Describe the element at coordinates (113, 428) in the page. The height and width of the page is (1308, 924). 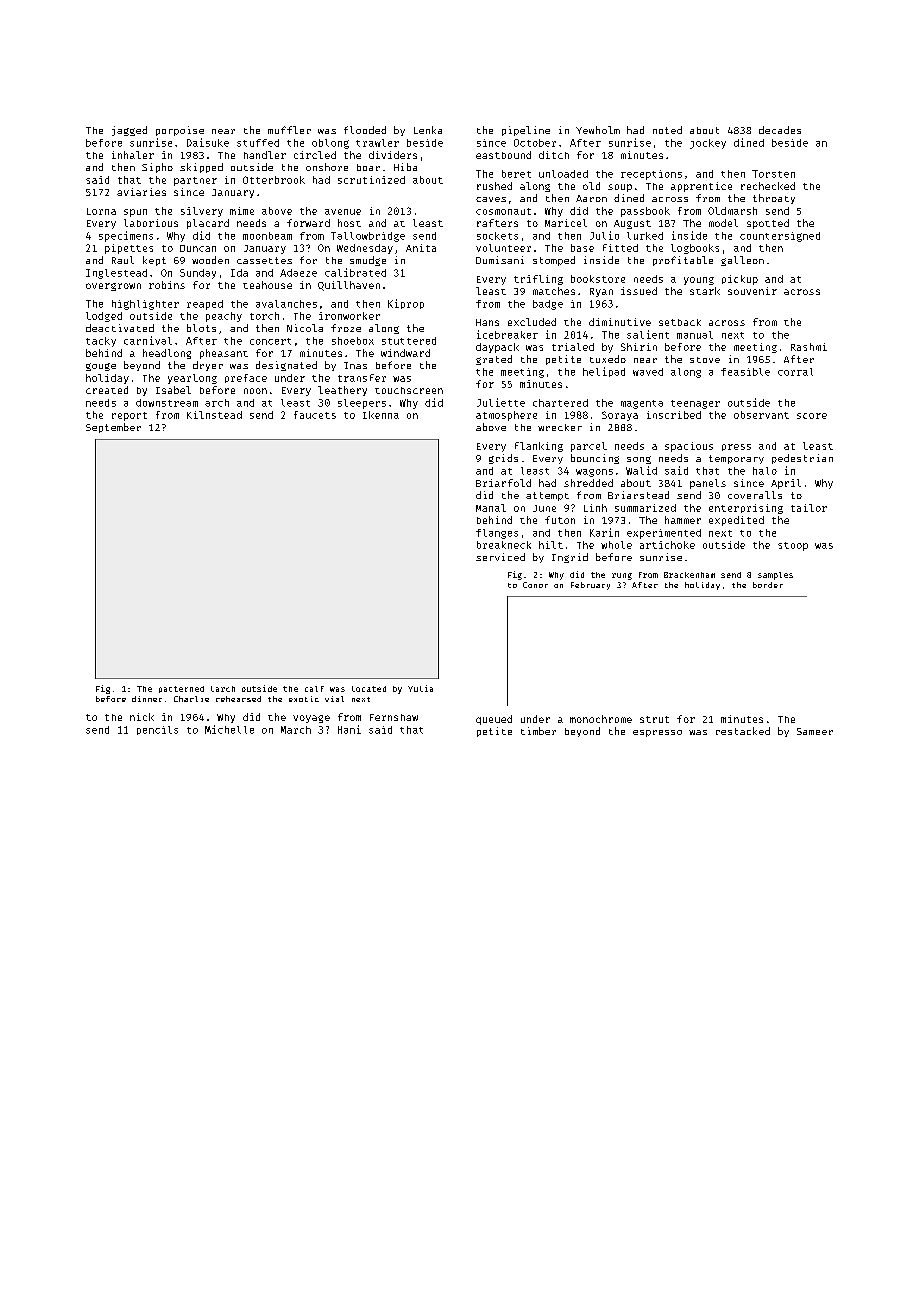
I see `September` at that location.
